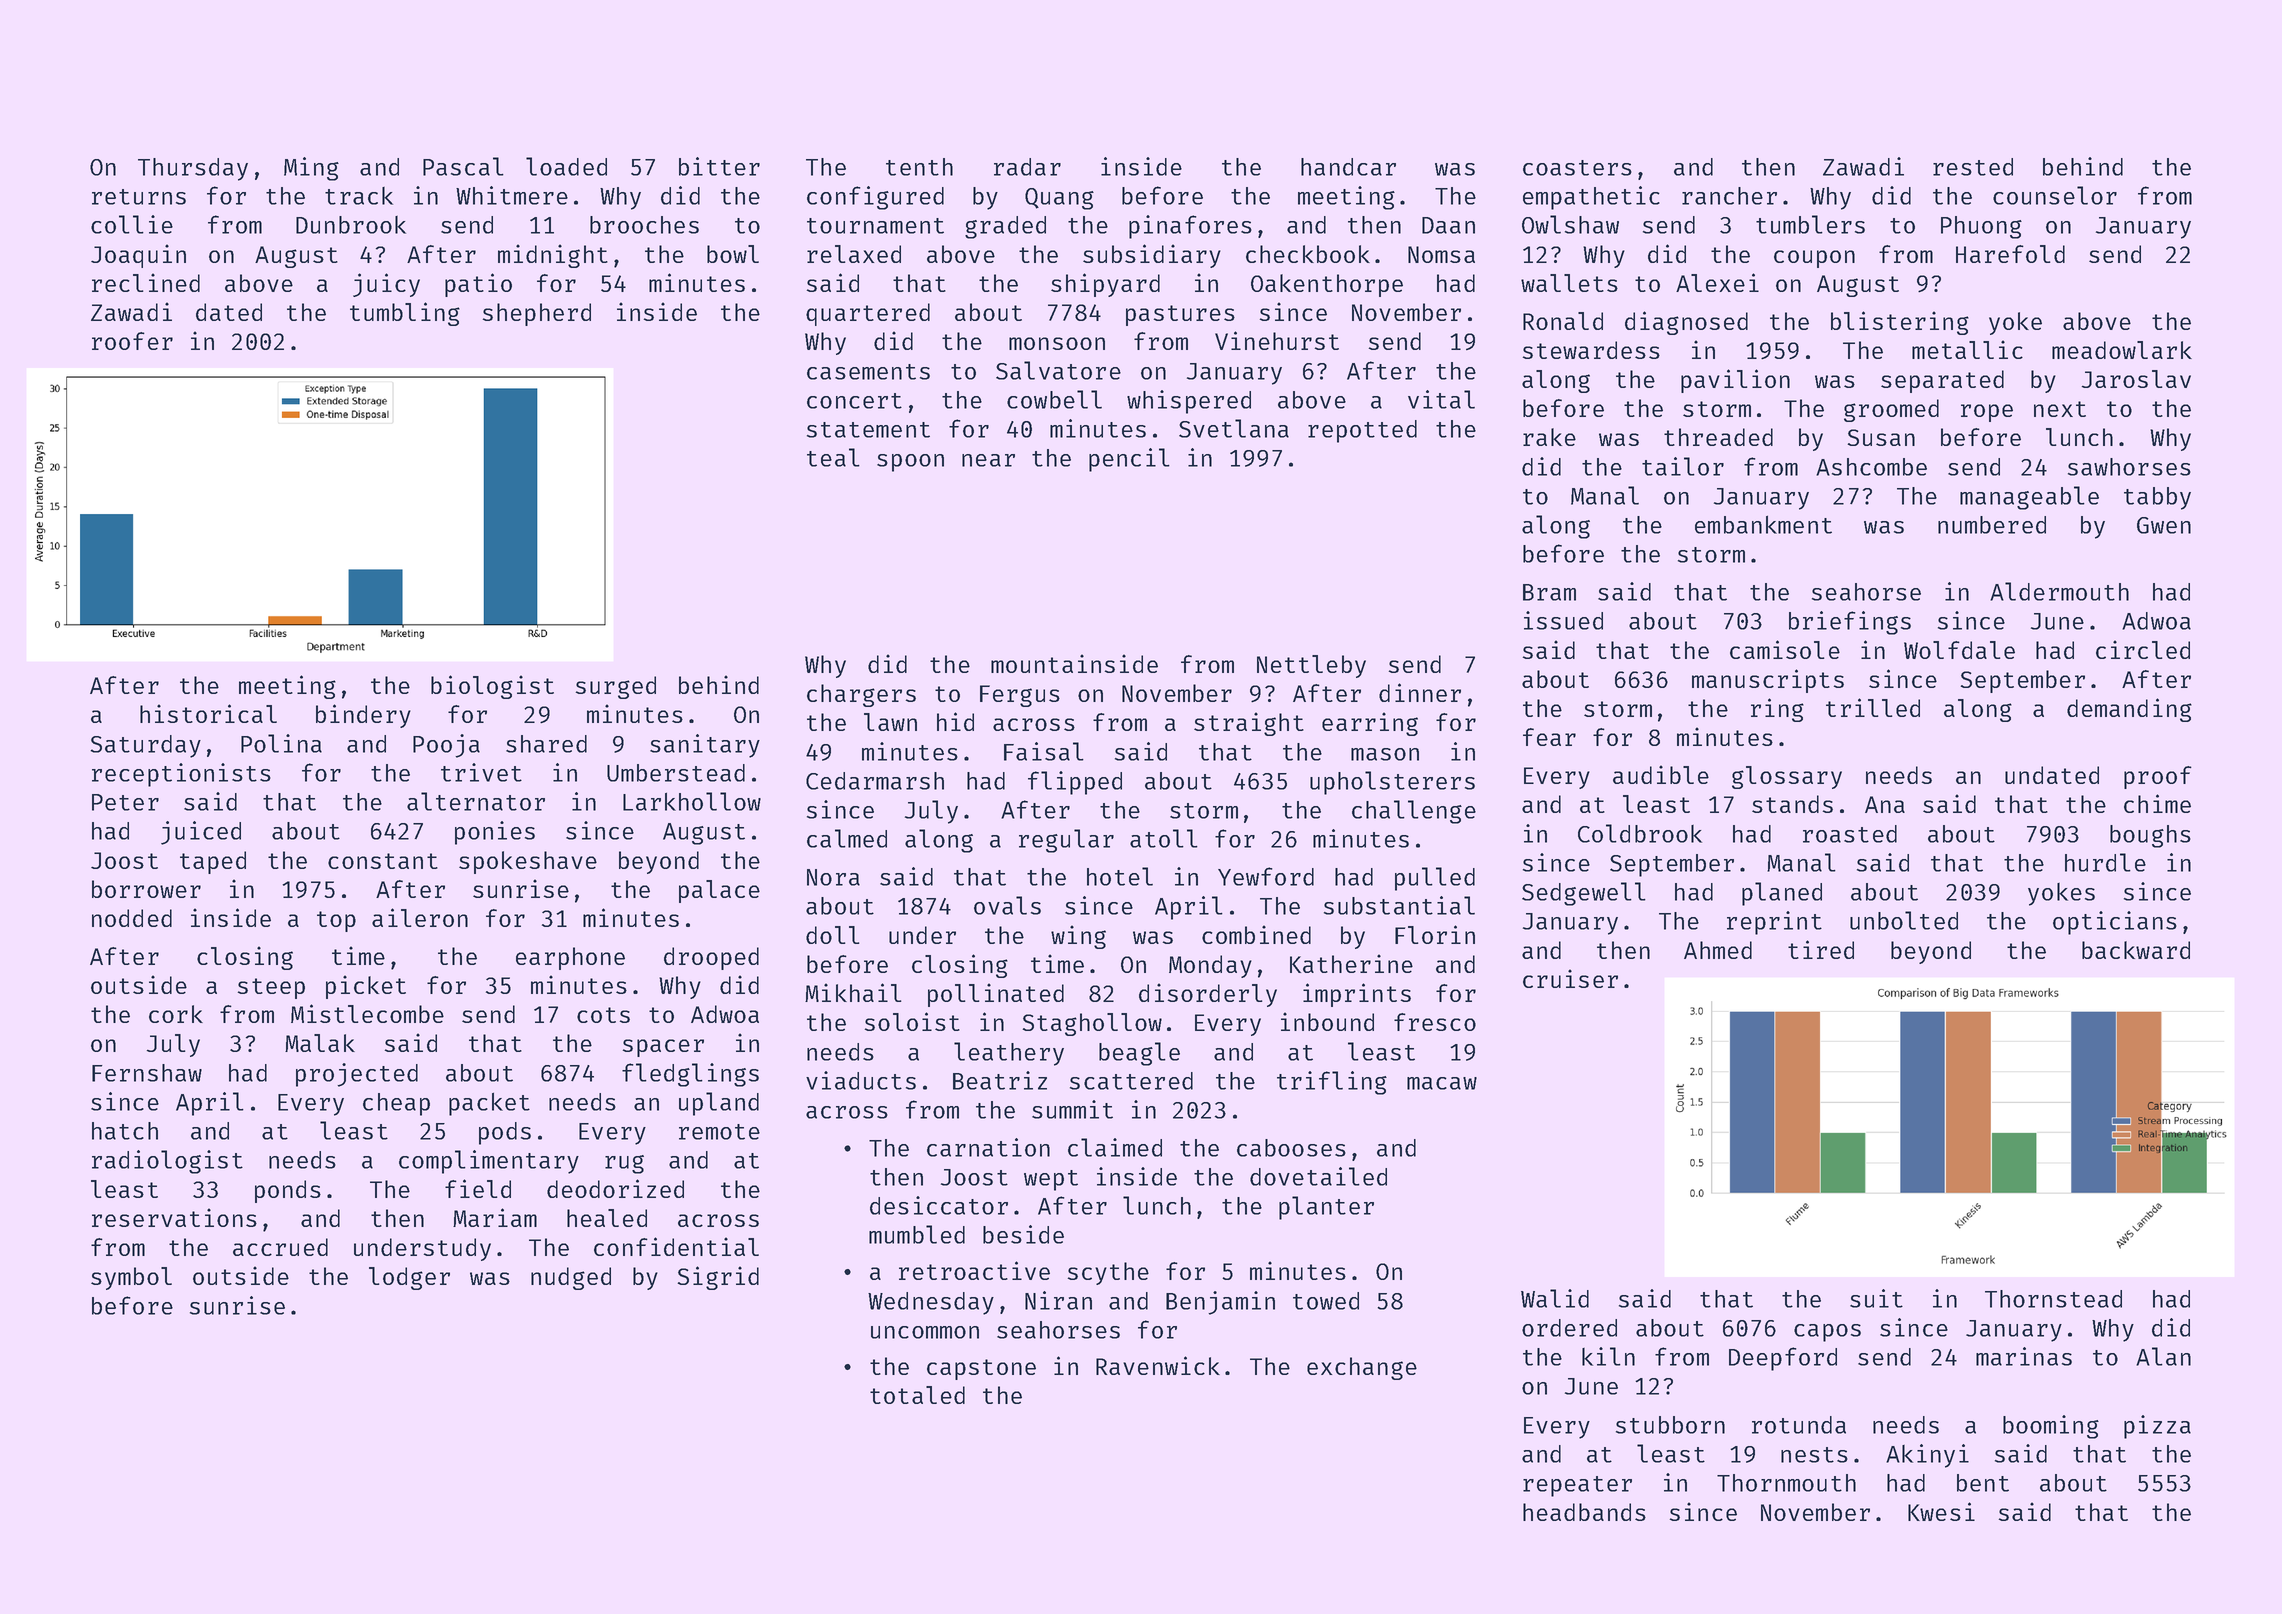  Describe the element at coordinates (1941, 1511) in the screenshot. I see `Kwesi` at that location.
